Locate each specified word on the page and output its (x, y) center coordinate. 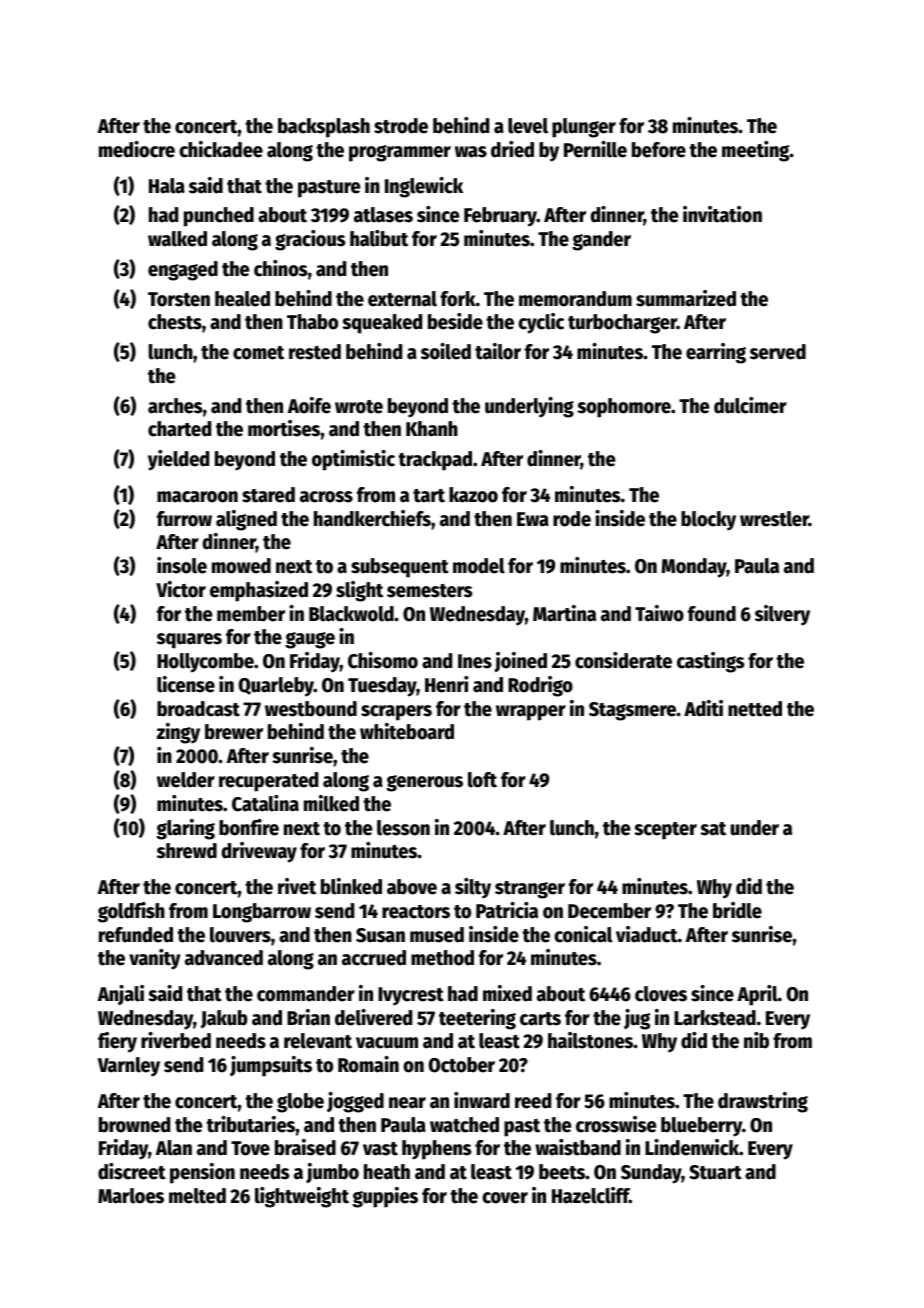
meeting (756, 151)
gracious (310, 240)
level (528, 126)
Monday (694, 568)
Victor (181, 589)
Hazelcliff (590, 1195)
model (479, 566)
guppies (385, 1197)
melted (197, 1196)
